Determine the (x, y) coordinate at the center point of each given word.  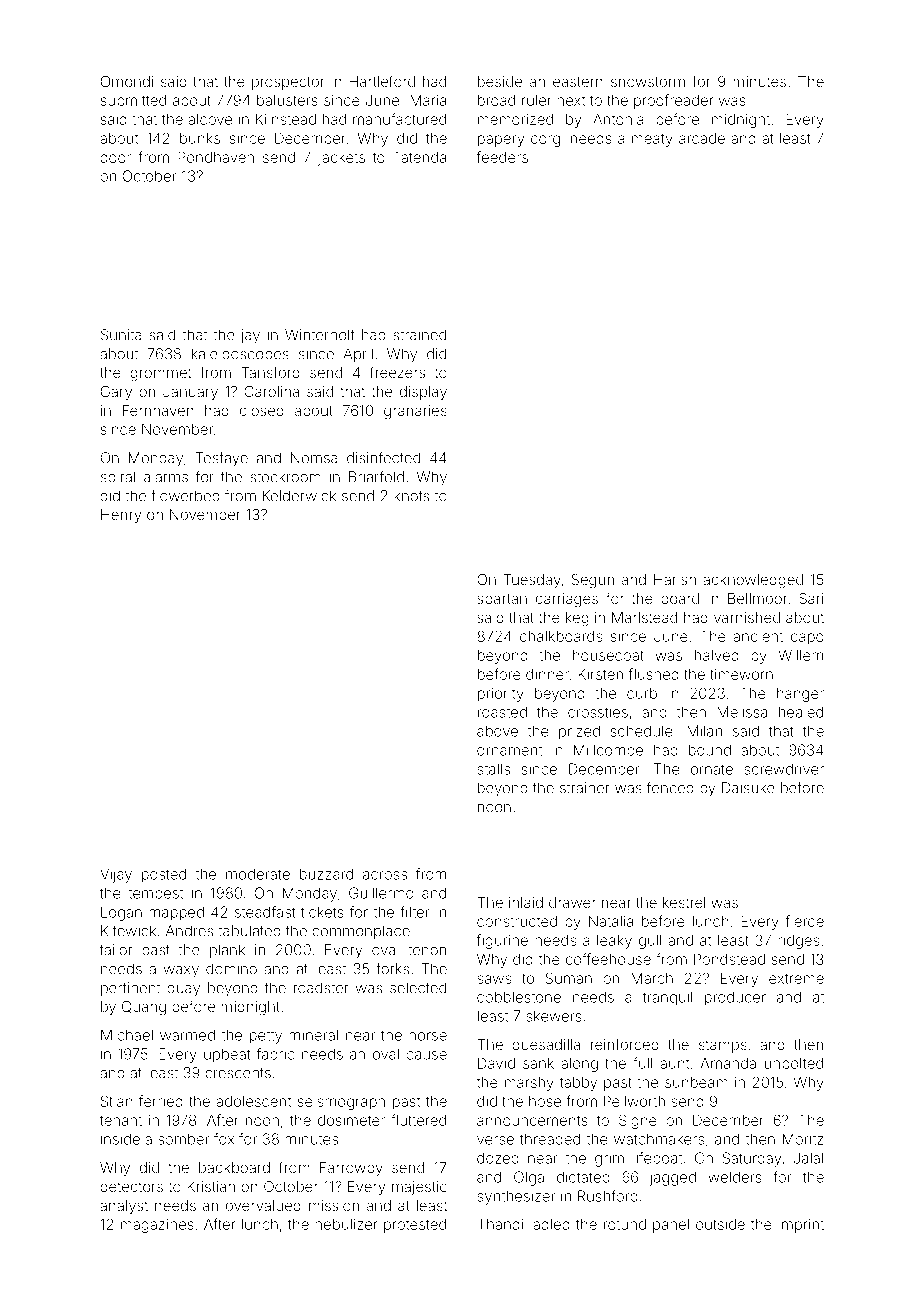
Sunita (121, 335)
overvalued (263, 1205)
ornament (509, 750)
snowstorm (648, 82)
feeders (502, 157)
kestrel (684, 902)
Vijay (116, 875)
